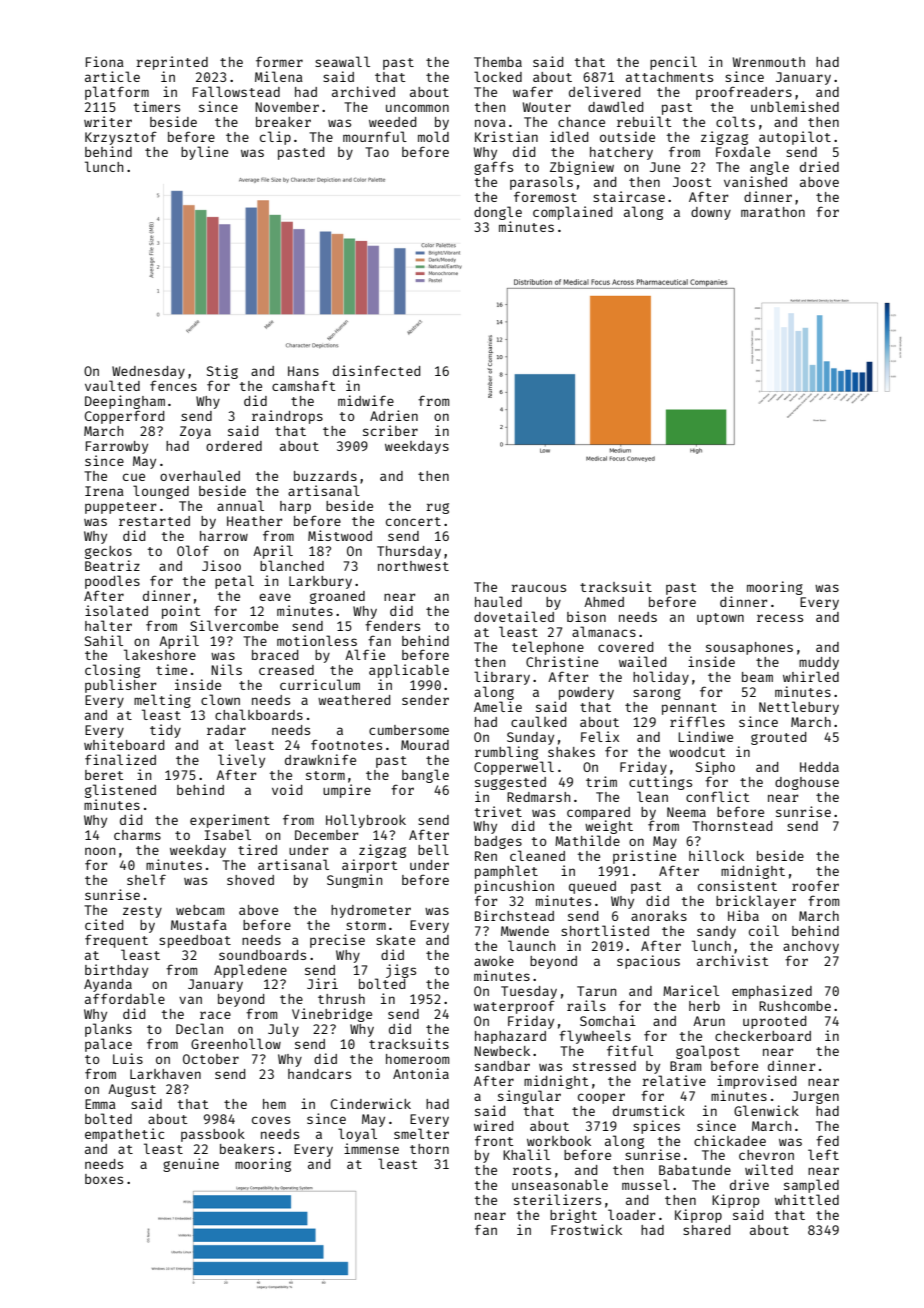  What do you see at coordinates (686, 812) in the image?
I see `Neema` at bounding box center [686, 812].
